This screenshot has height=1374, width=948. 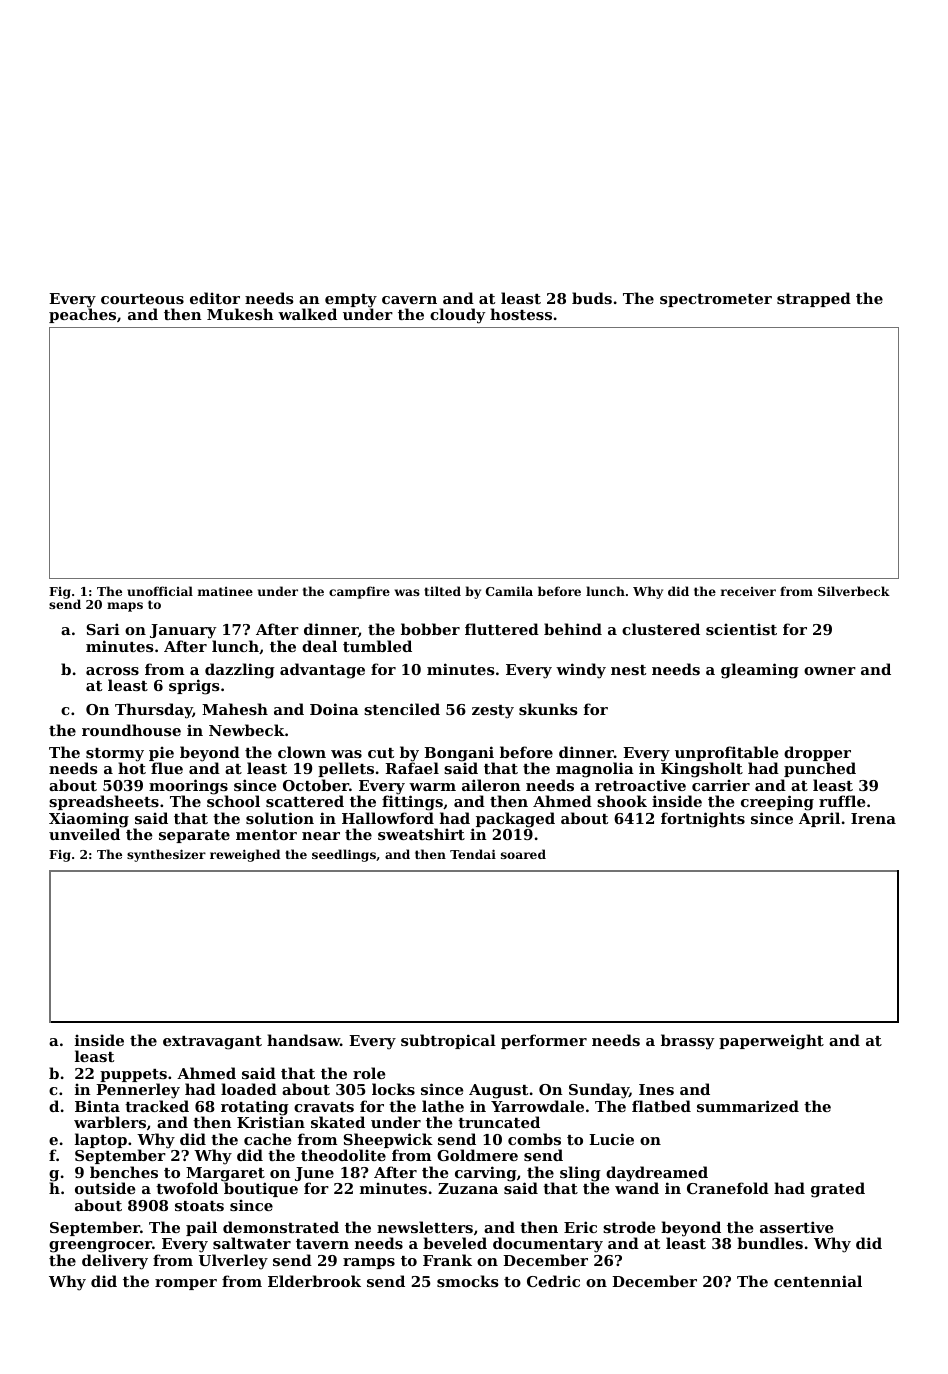 What do you see at coordinates (101, 1140) in the screenshot?
I see `laptop` at bounding box center [101, 1140].
